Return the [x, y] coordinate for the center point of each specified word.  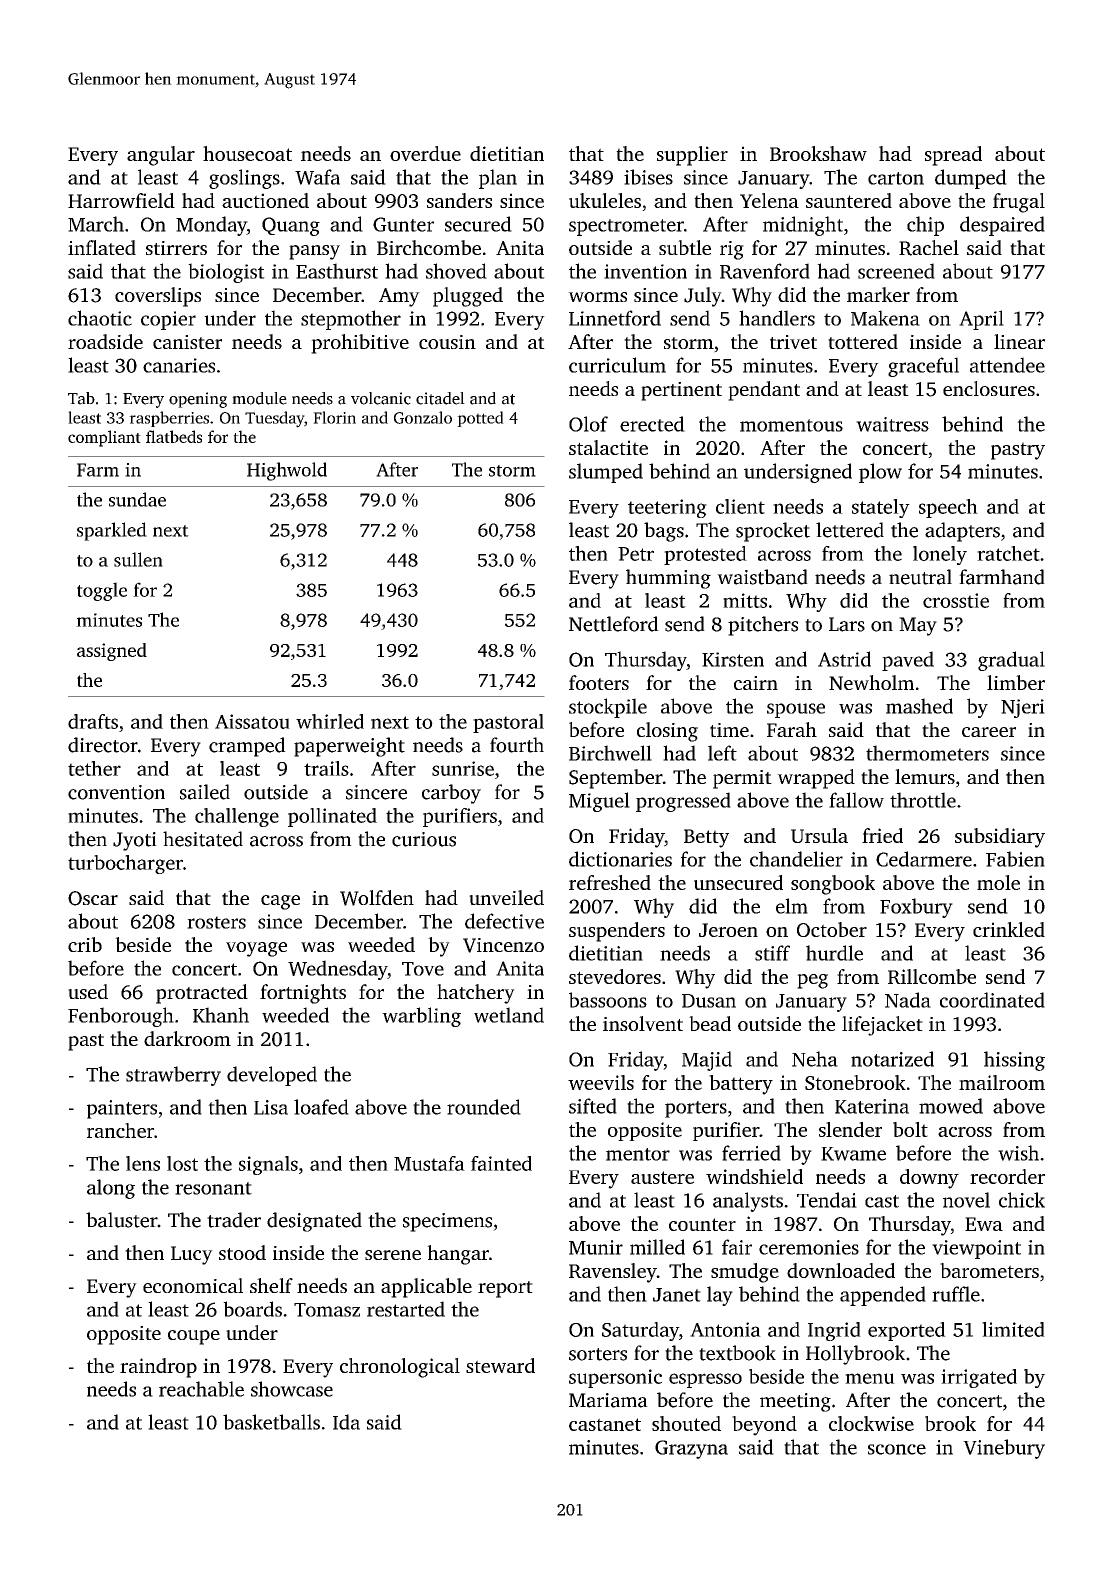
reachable [201, 1389]
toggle [102, 591]
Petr [636, 554]
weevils [601, 1082]
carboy [451, 794]
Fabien [1015, 859]
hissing [1014, 1061]
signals [268, 1165]
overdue [425, 153]
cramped [247, 747]
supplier [692, 156]
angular [161, 156]
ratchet [1008, 553]
